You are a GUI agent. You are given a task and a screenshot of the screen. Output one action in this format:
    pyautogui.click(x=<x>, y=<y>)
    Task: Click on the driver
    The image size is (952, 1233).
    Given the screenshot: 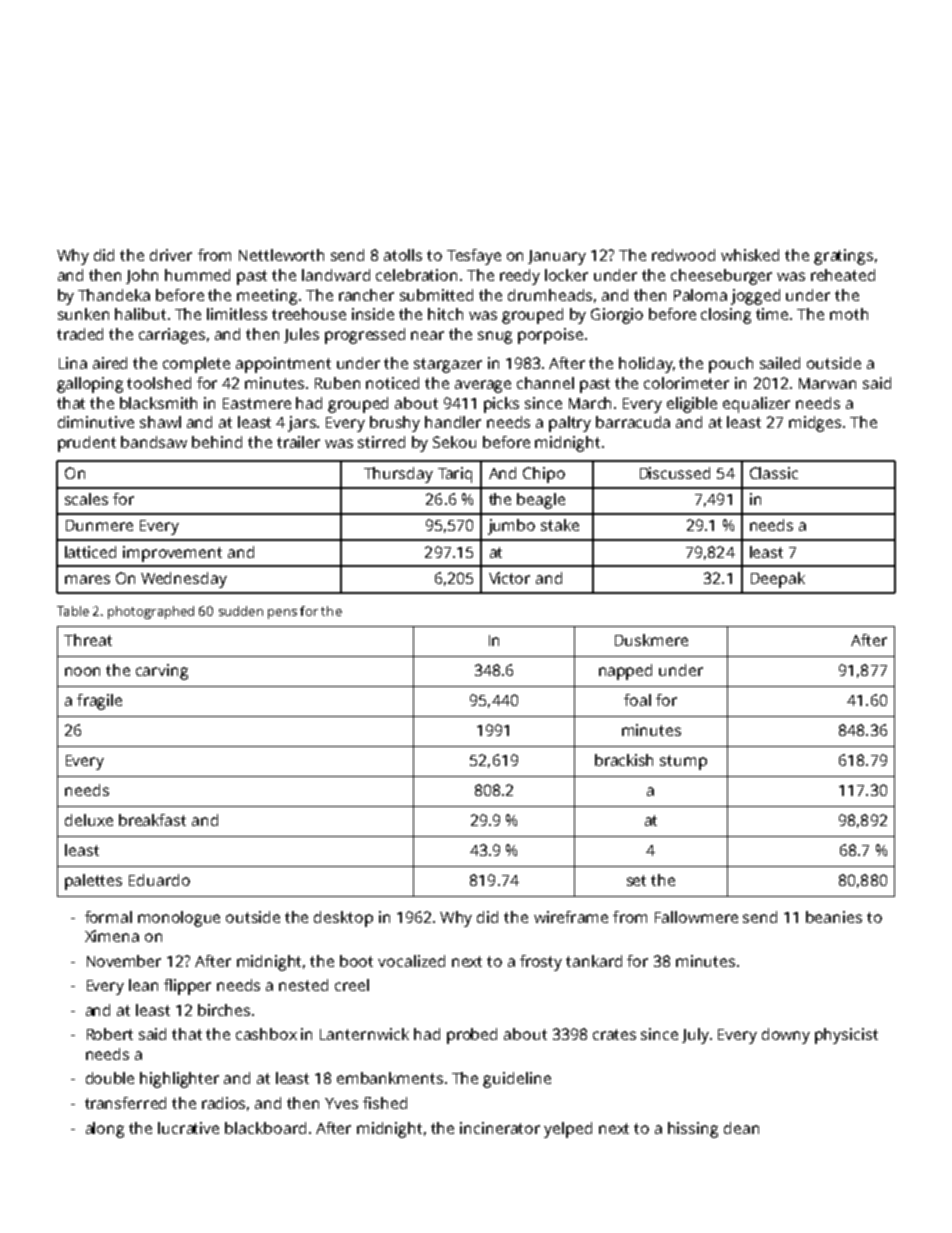 What is the action you would take?
    pyautogui.click(x=171, y=255)
